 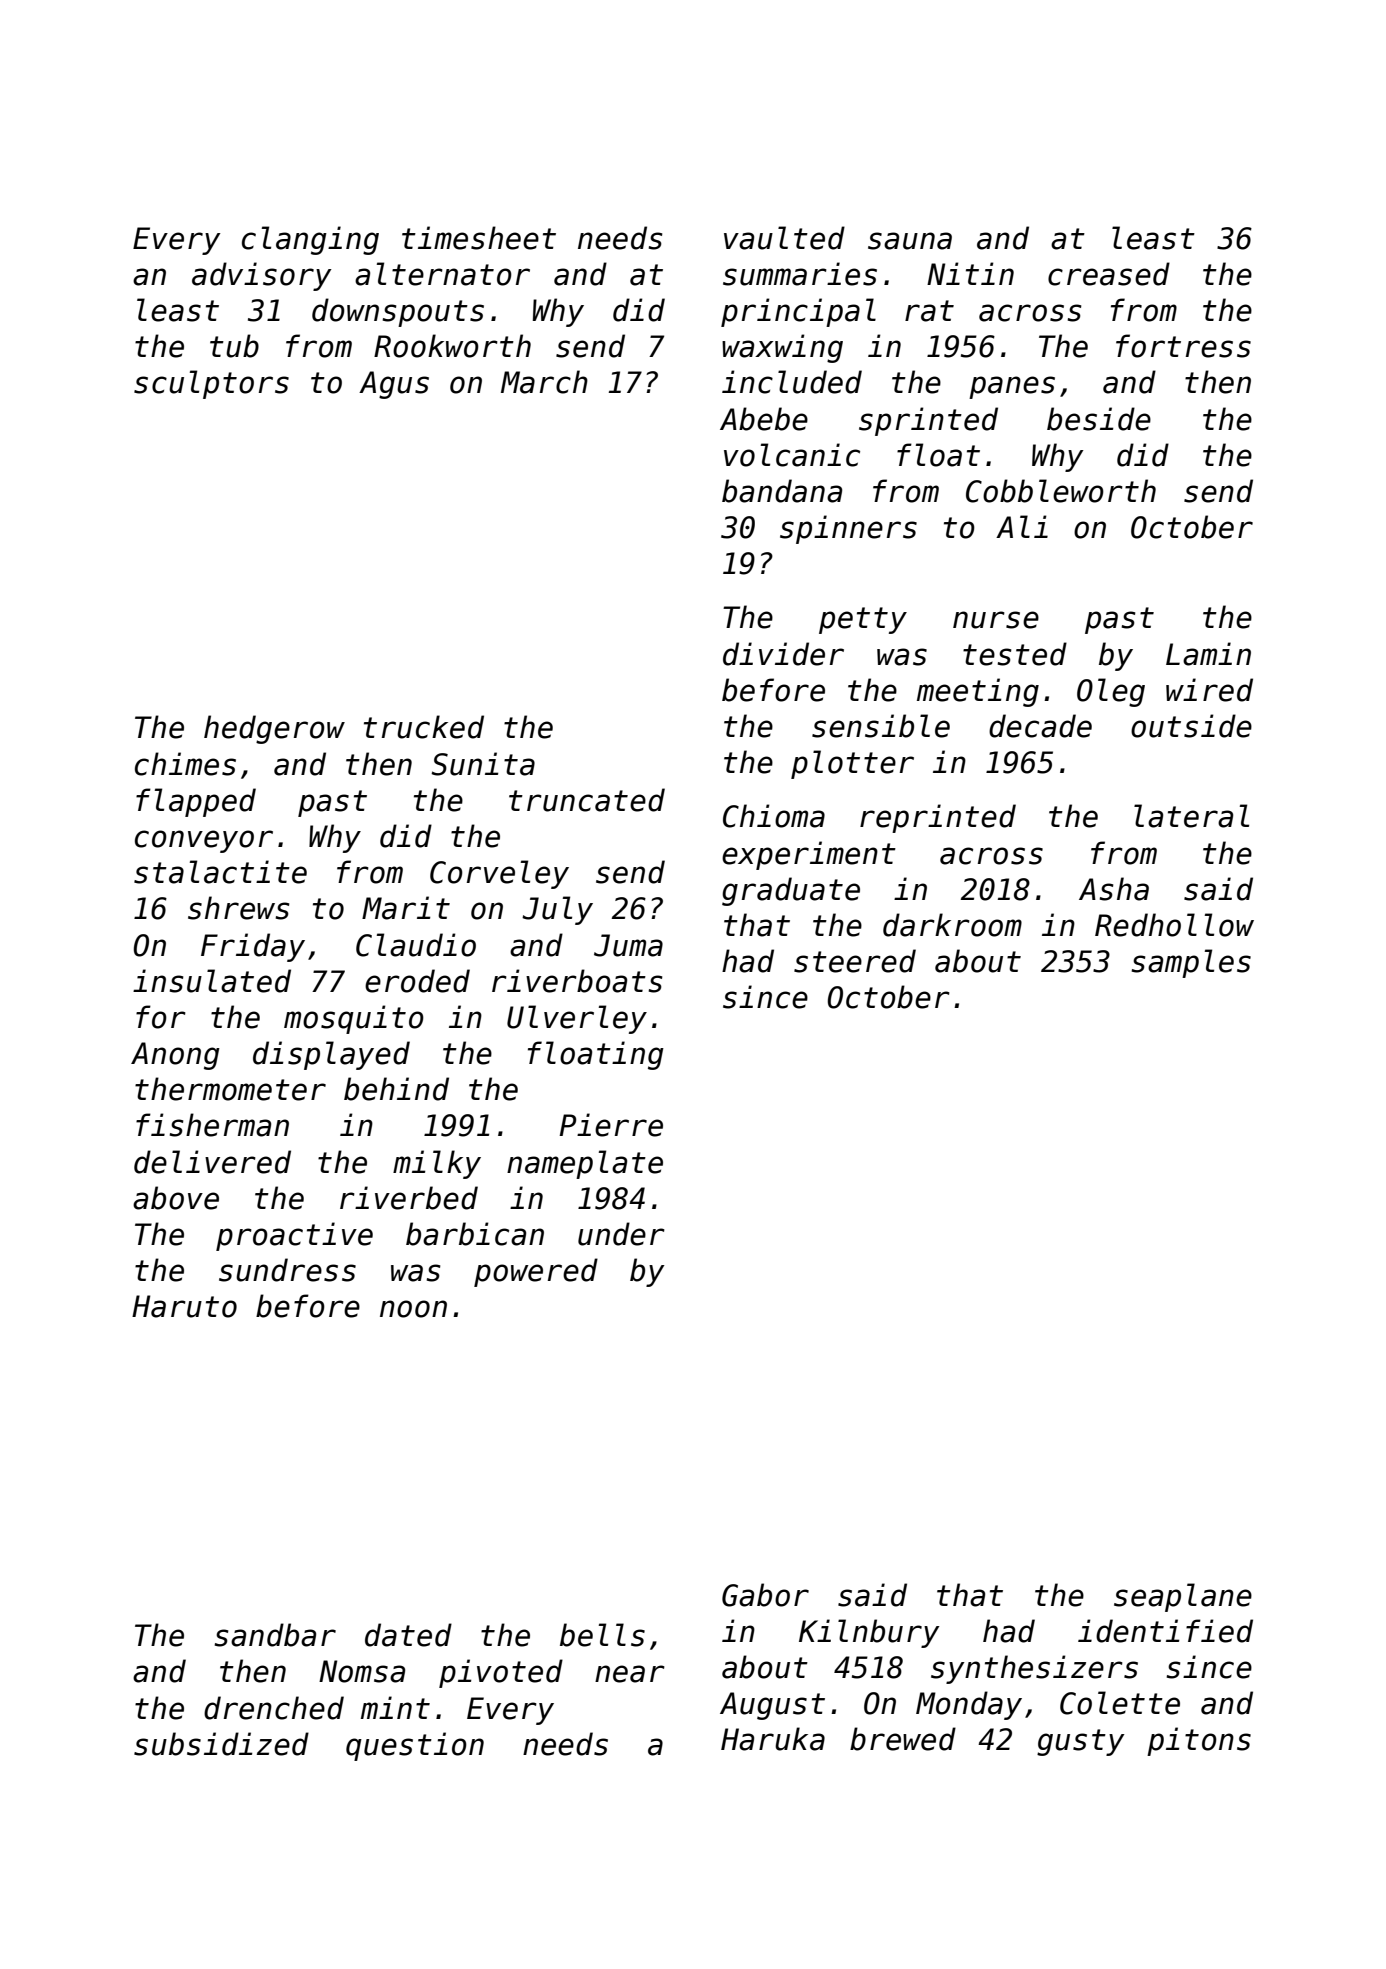 I want to click on March, so click(x=544, y=382).
